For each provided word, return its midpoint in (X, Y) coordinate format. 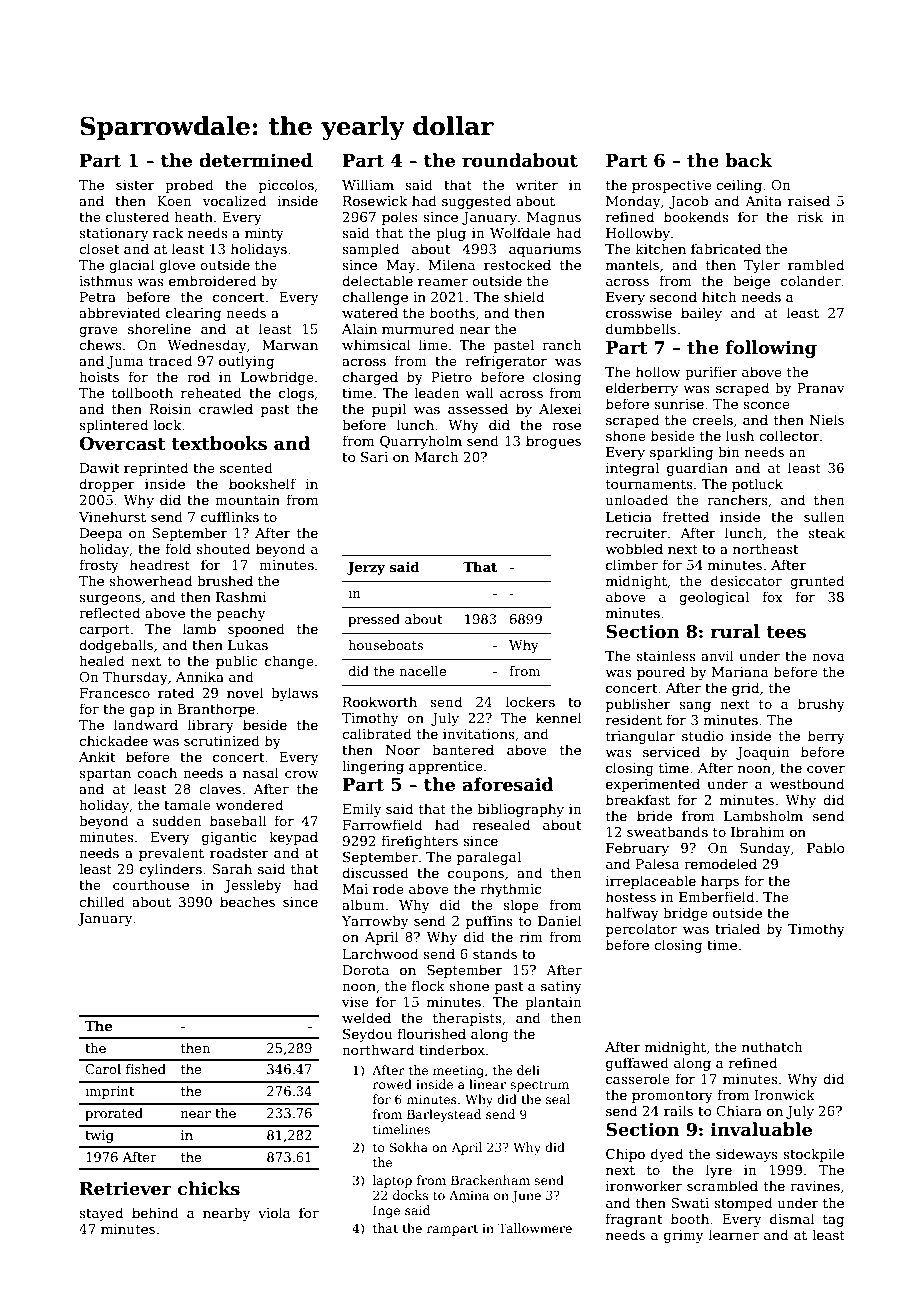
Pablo (825, 847)
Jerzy (366, 568)
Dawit (100, 468)
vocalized (234, 200)
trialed (737, 928)
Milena (452, 264)
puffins (489, 922)
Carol (103, 1069)
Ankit (97, 756)
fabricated (726, 248)
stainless (666, 655)
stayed (101, 1214)
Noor (403, 750)
